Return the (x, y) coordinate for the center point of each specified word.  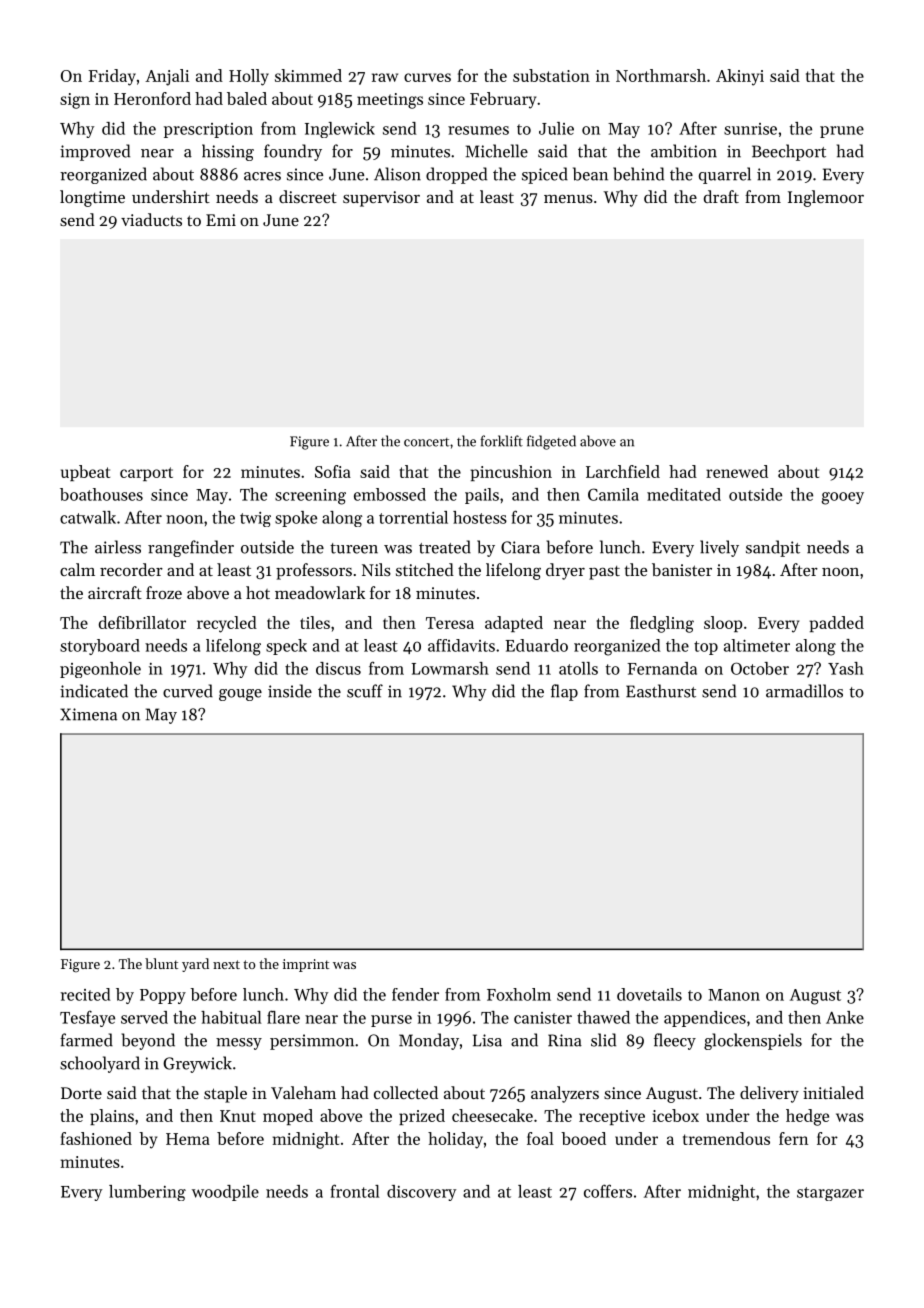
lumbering (147, 1193)
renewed (737, 471)
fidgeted (551, 442)
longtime (92, 198)
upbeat (85, 473)
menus (568, 199)
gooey (843, 498)
